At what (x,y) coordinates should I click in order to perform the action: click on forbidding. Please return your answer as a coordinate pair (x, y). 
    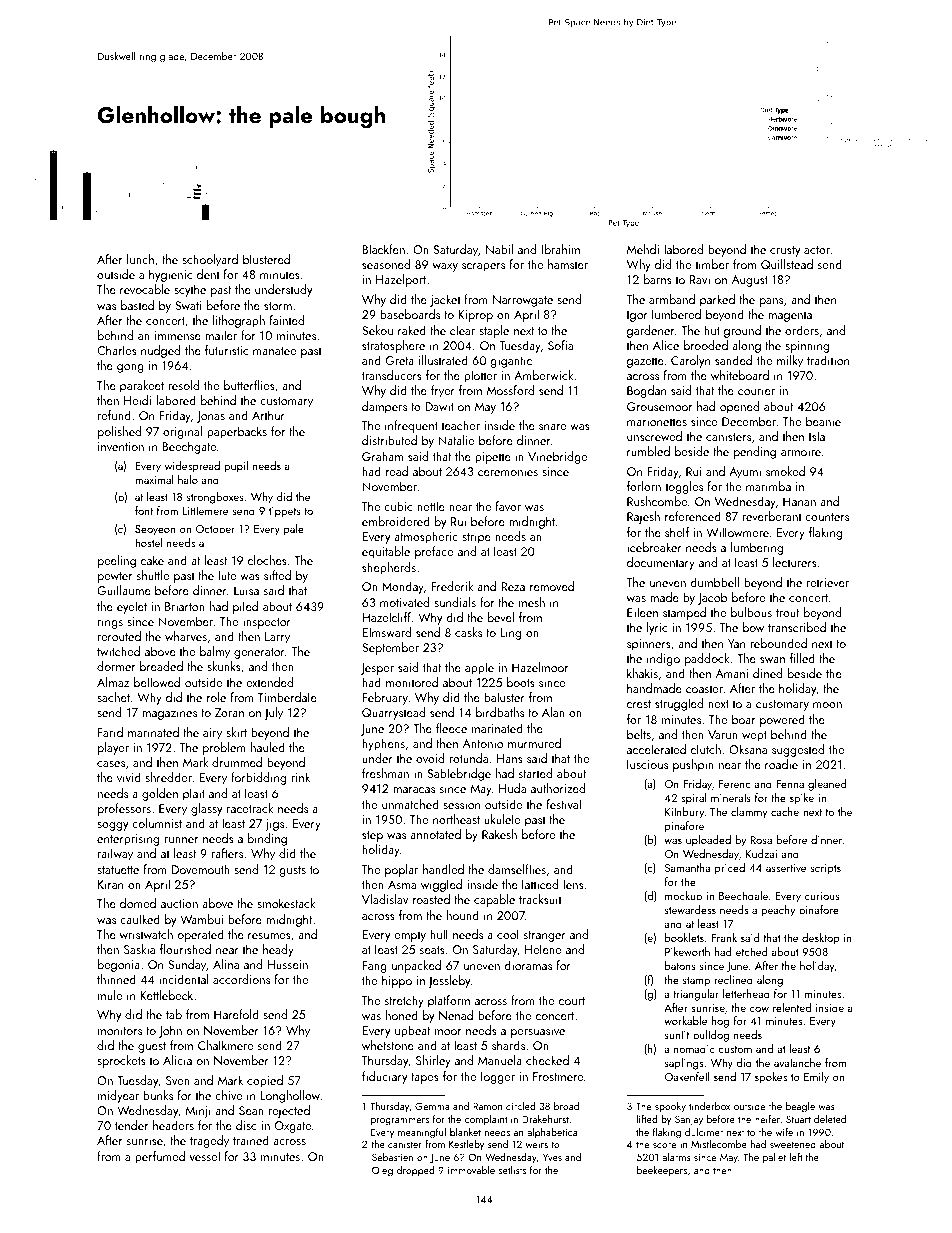
    Looking at the image, I should click on (258, 778).
